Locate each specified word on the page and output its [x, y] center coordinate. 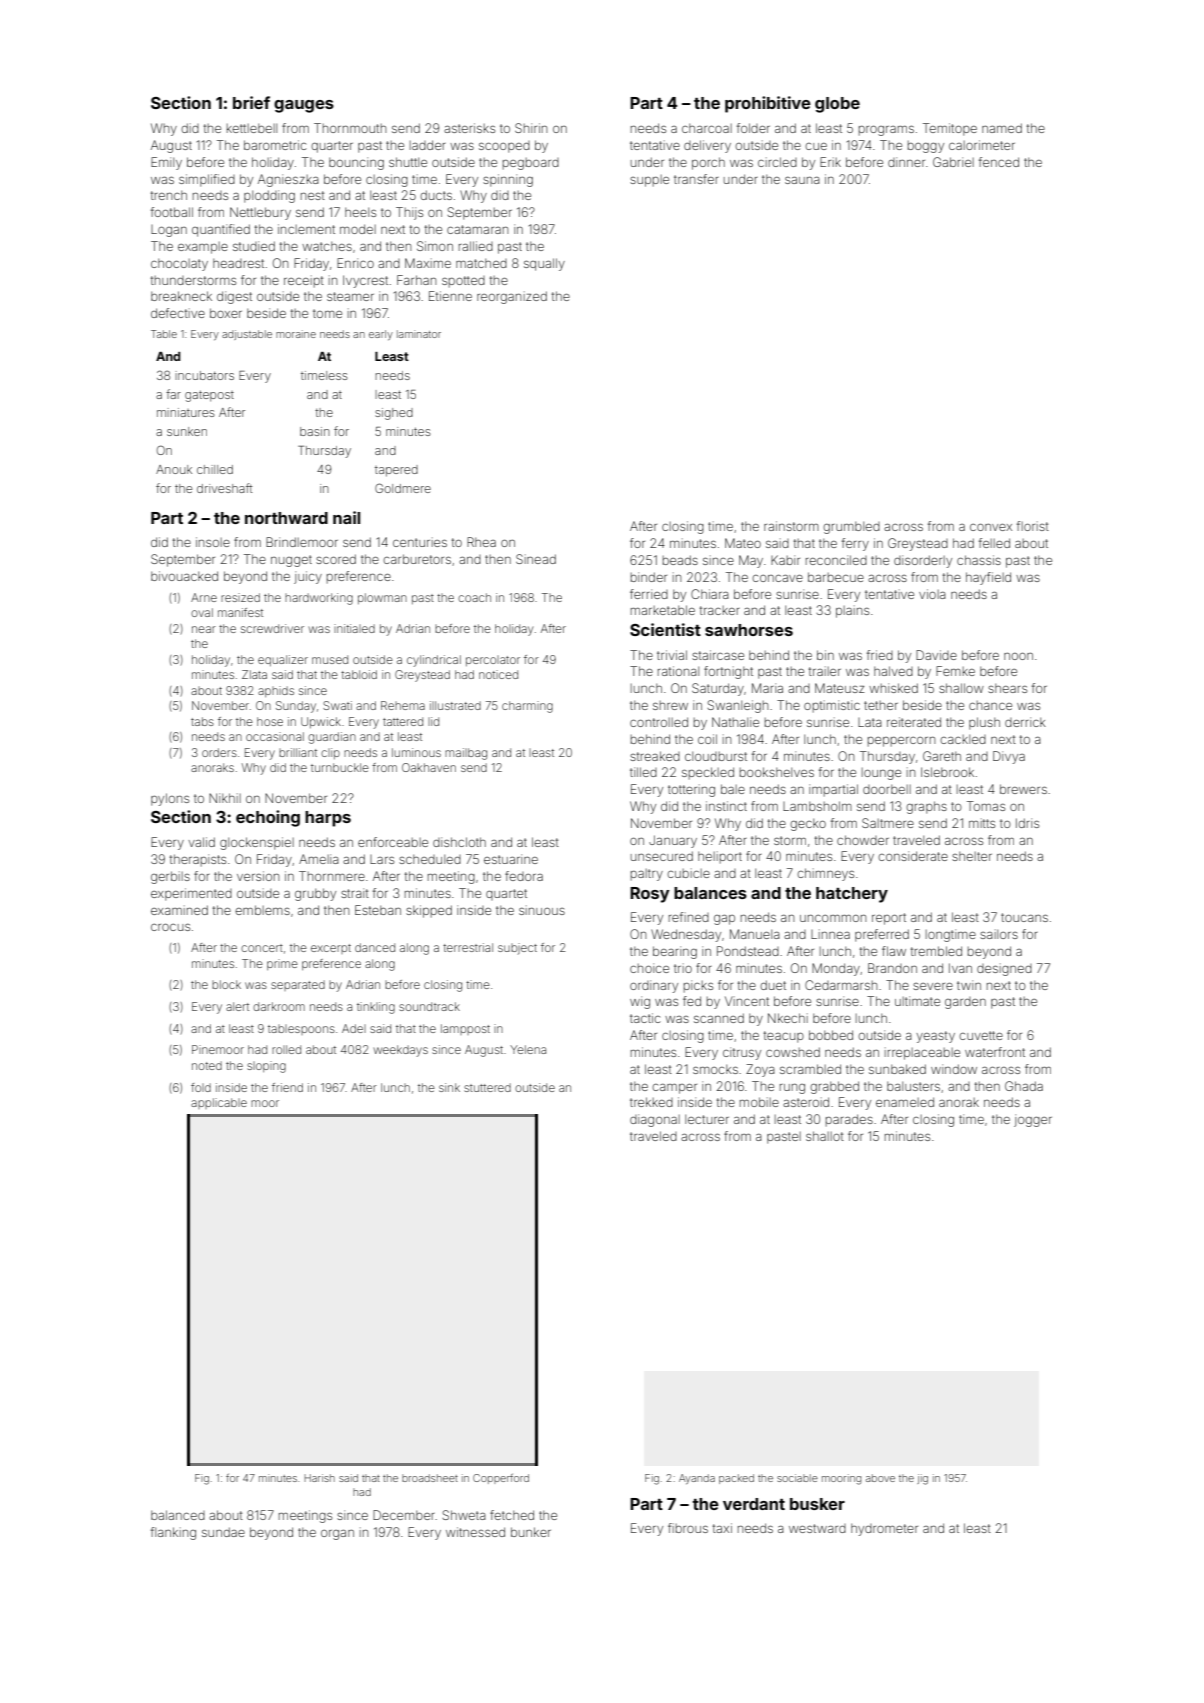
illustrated [455, 705]
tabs [202, 721]
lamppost [465, 1029]
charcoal [707, 128]
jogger [1033, 1120]
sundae [223, 1532]
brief [251, 102]
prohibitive [768, 104]
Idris [1027, 823]
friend [287, 1087]
